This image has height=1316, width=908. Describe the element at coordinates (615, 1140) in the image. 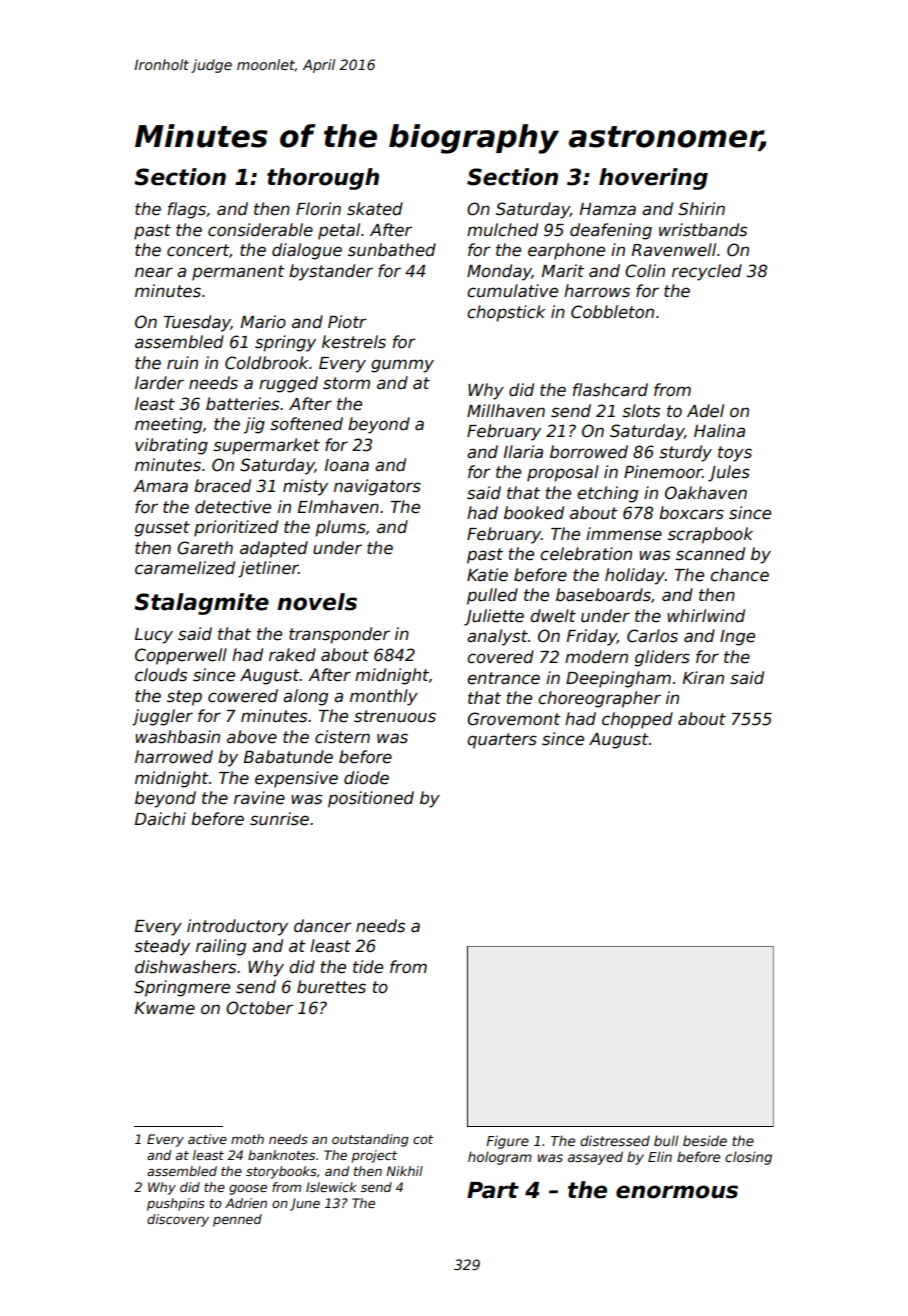

I see `distressed` at that location.
